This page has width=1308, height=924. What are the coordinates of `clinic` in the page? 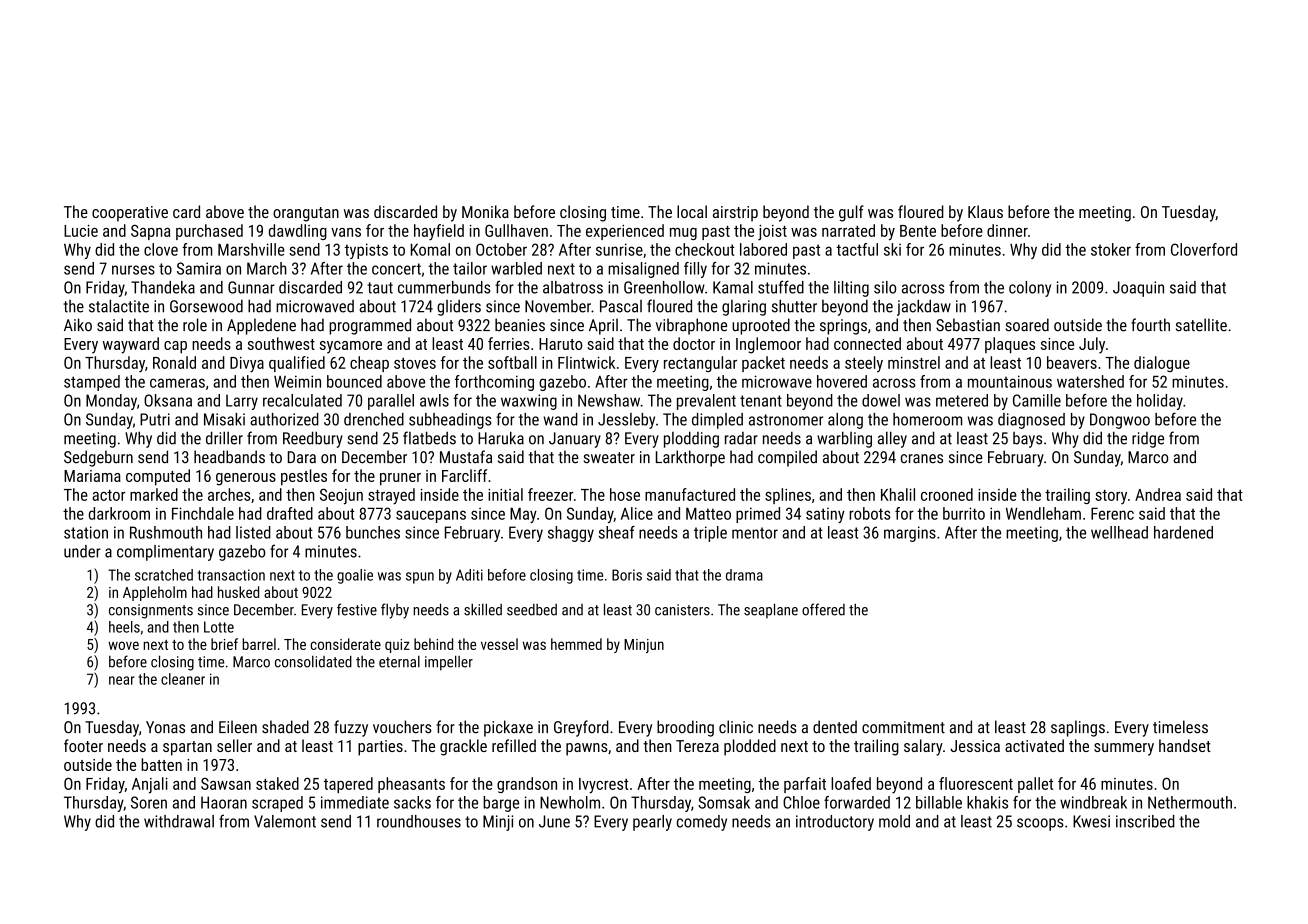 It's located at (736, 727).
